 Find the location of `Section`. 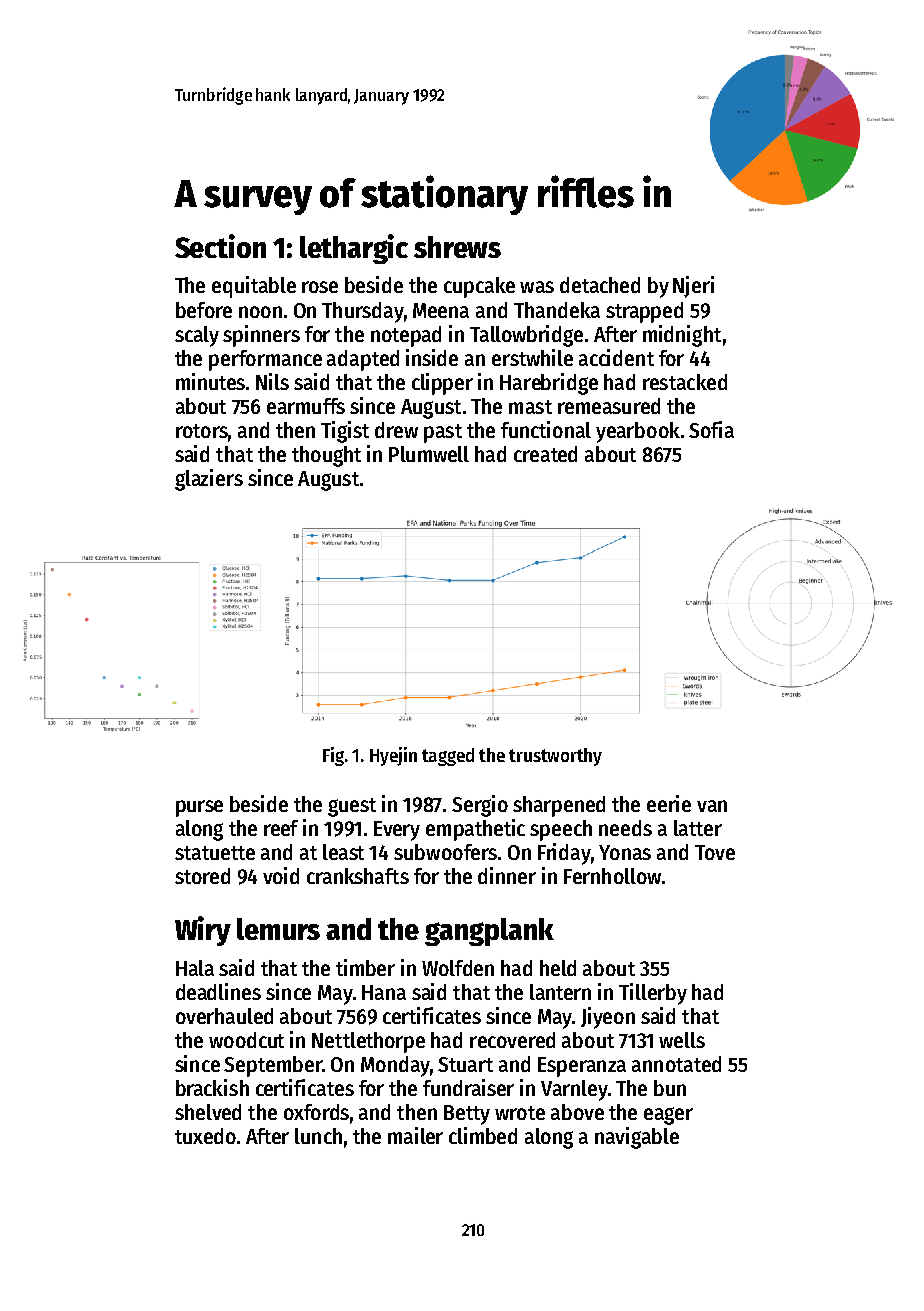

Section is located at coordinates (220, 246).
